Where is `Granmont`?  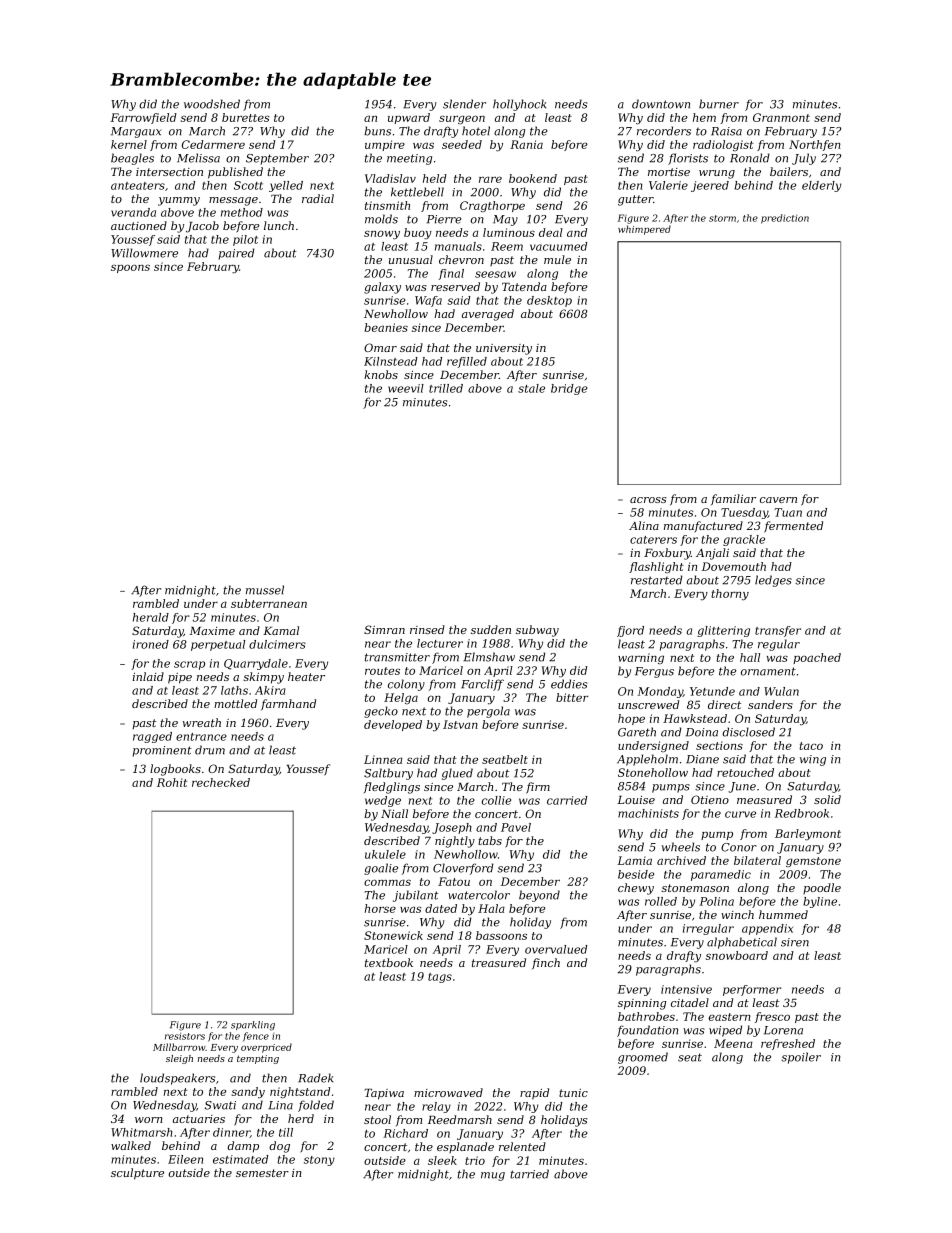 Granmont is located at coordinates (781, 117).
